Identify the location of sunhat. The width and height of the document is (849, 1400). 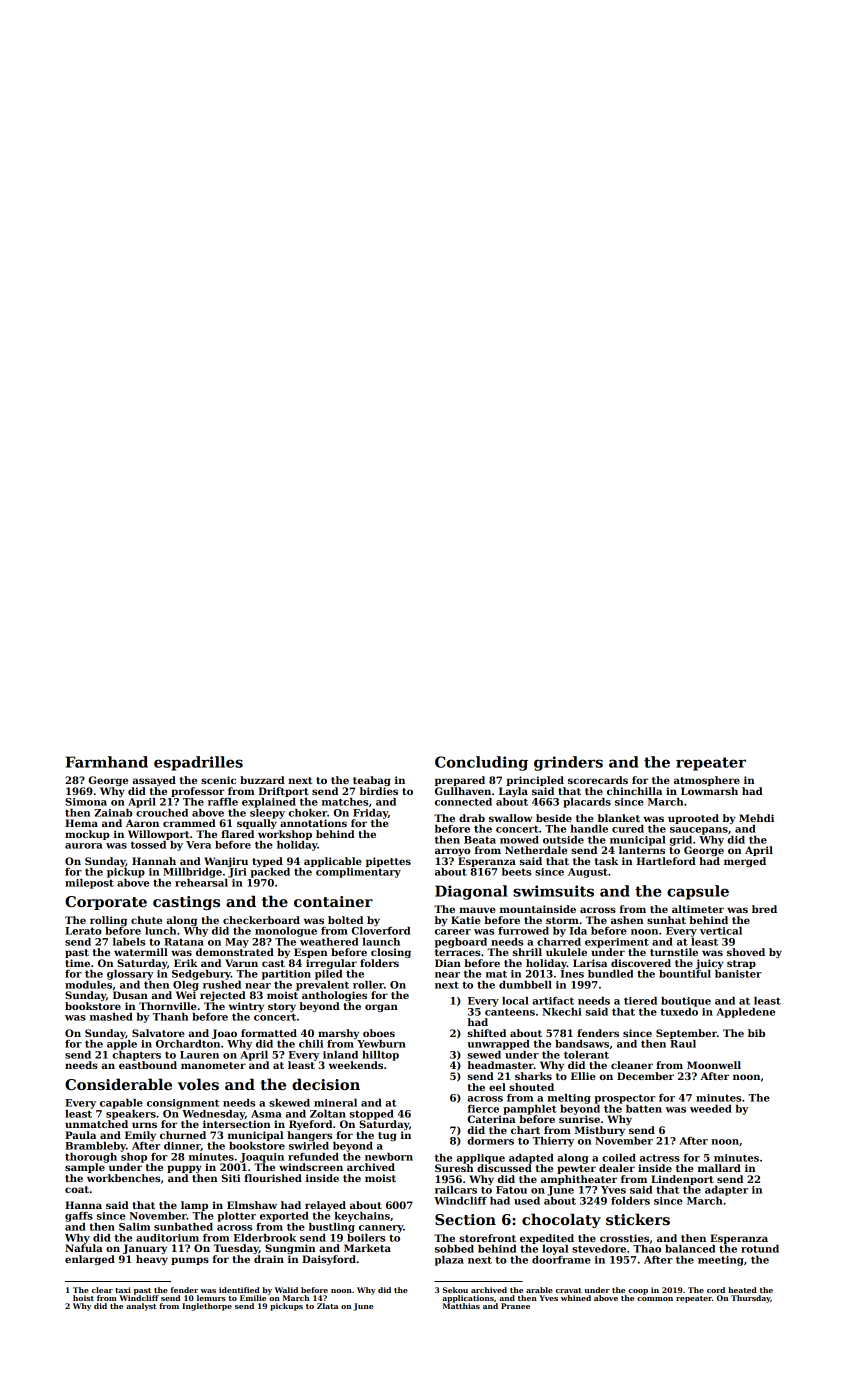
(666, 920).
